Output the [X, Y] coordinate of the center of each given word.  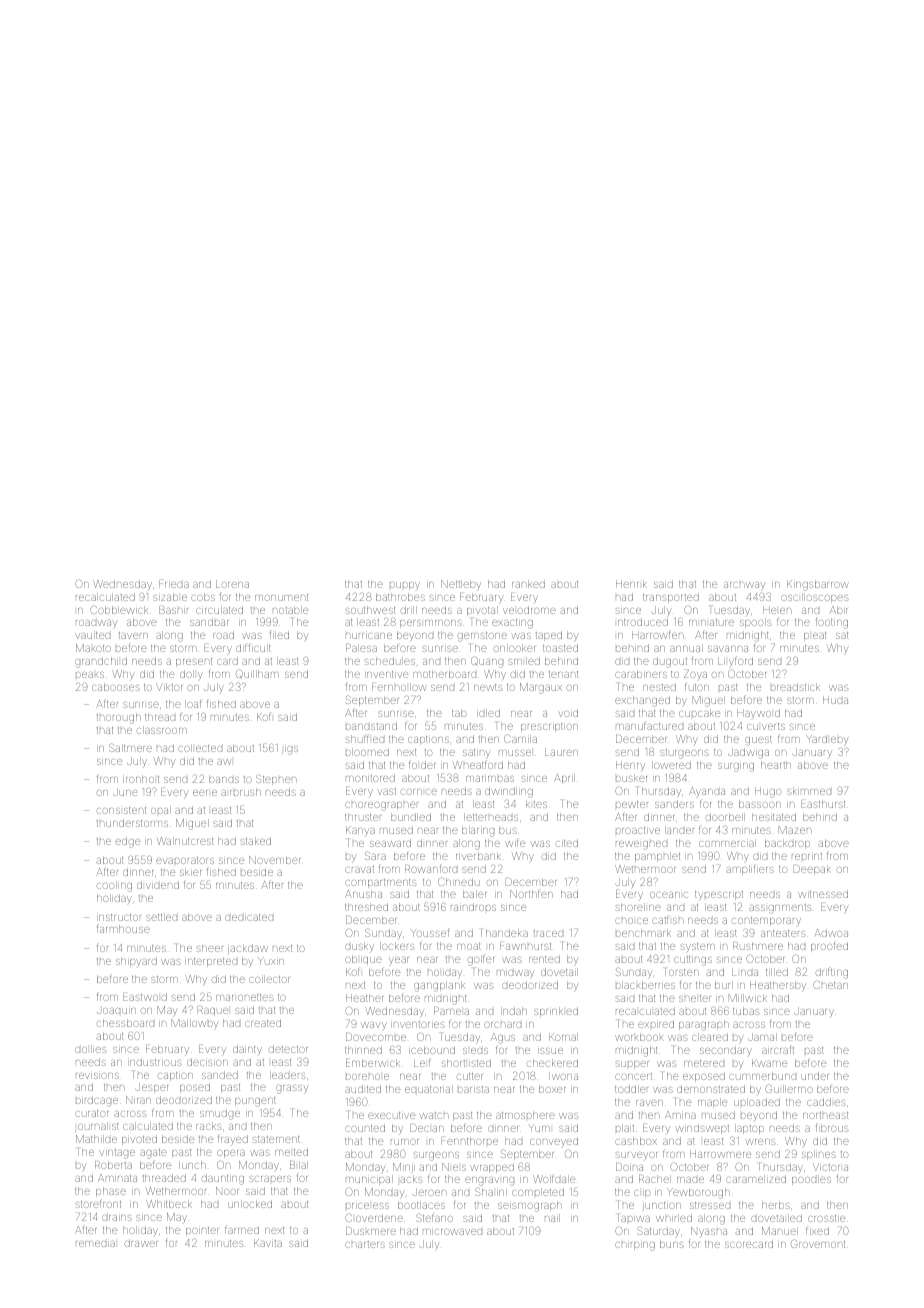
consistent [122, 810]
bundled [411, 817]
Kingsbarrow [818, 585]
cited [567, 843]
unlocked [250, 1204]
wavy [374, 1026]
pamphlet [657, 857]
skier [190, 872]
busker [631, 778]
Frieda [174, 584]
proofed [829, 946]
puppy [405, 586]
